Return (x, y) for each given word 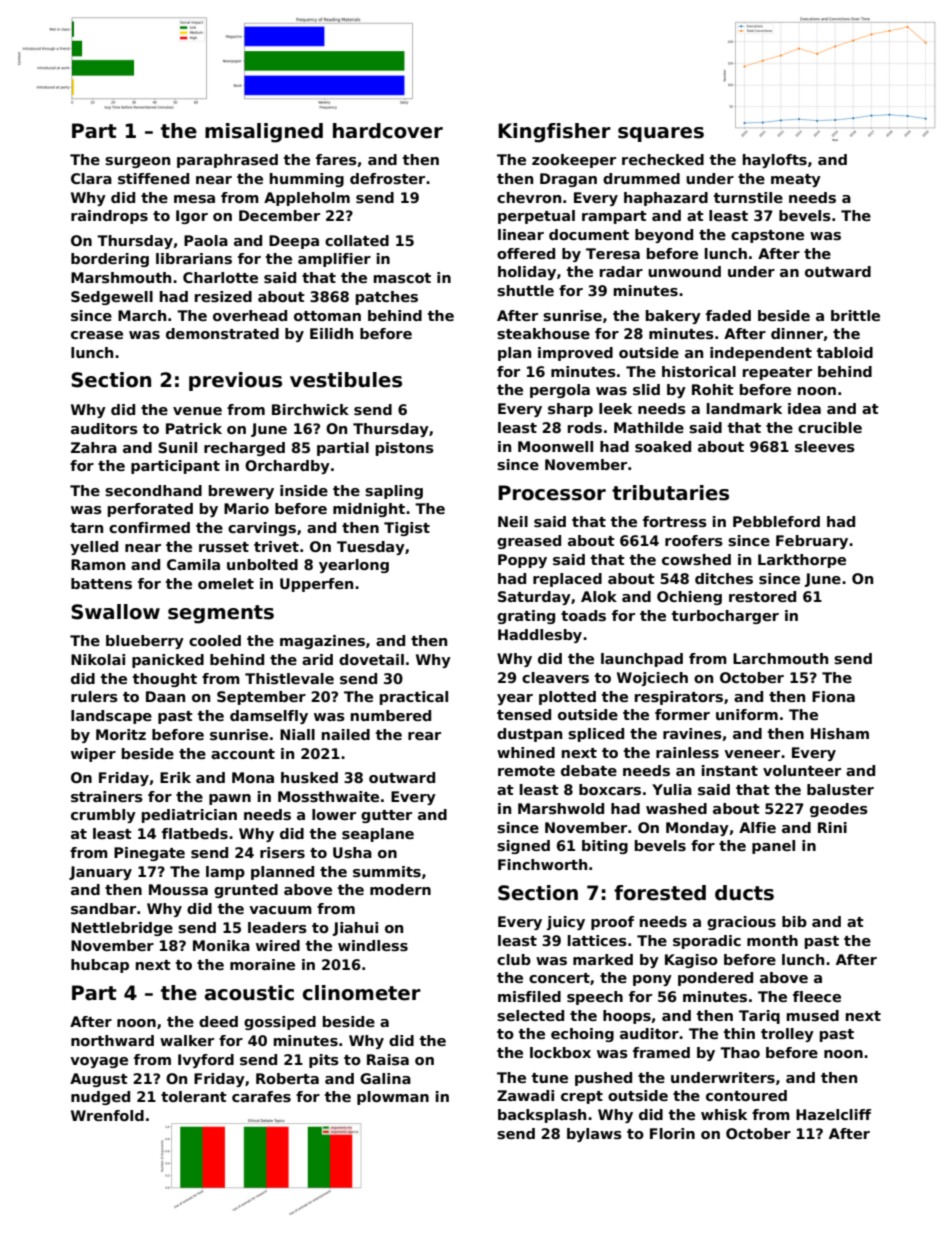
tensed (524, 714)
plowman (393, 1098)
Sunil (177, 447)
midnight (369, 510)
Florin (672, 1133)
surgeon (137, 162)
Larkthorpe (802, 561)
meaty (796, 180)
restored (762, 596)
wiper (93, 755)
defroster (387, 178)
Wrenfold (107, 1115)
